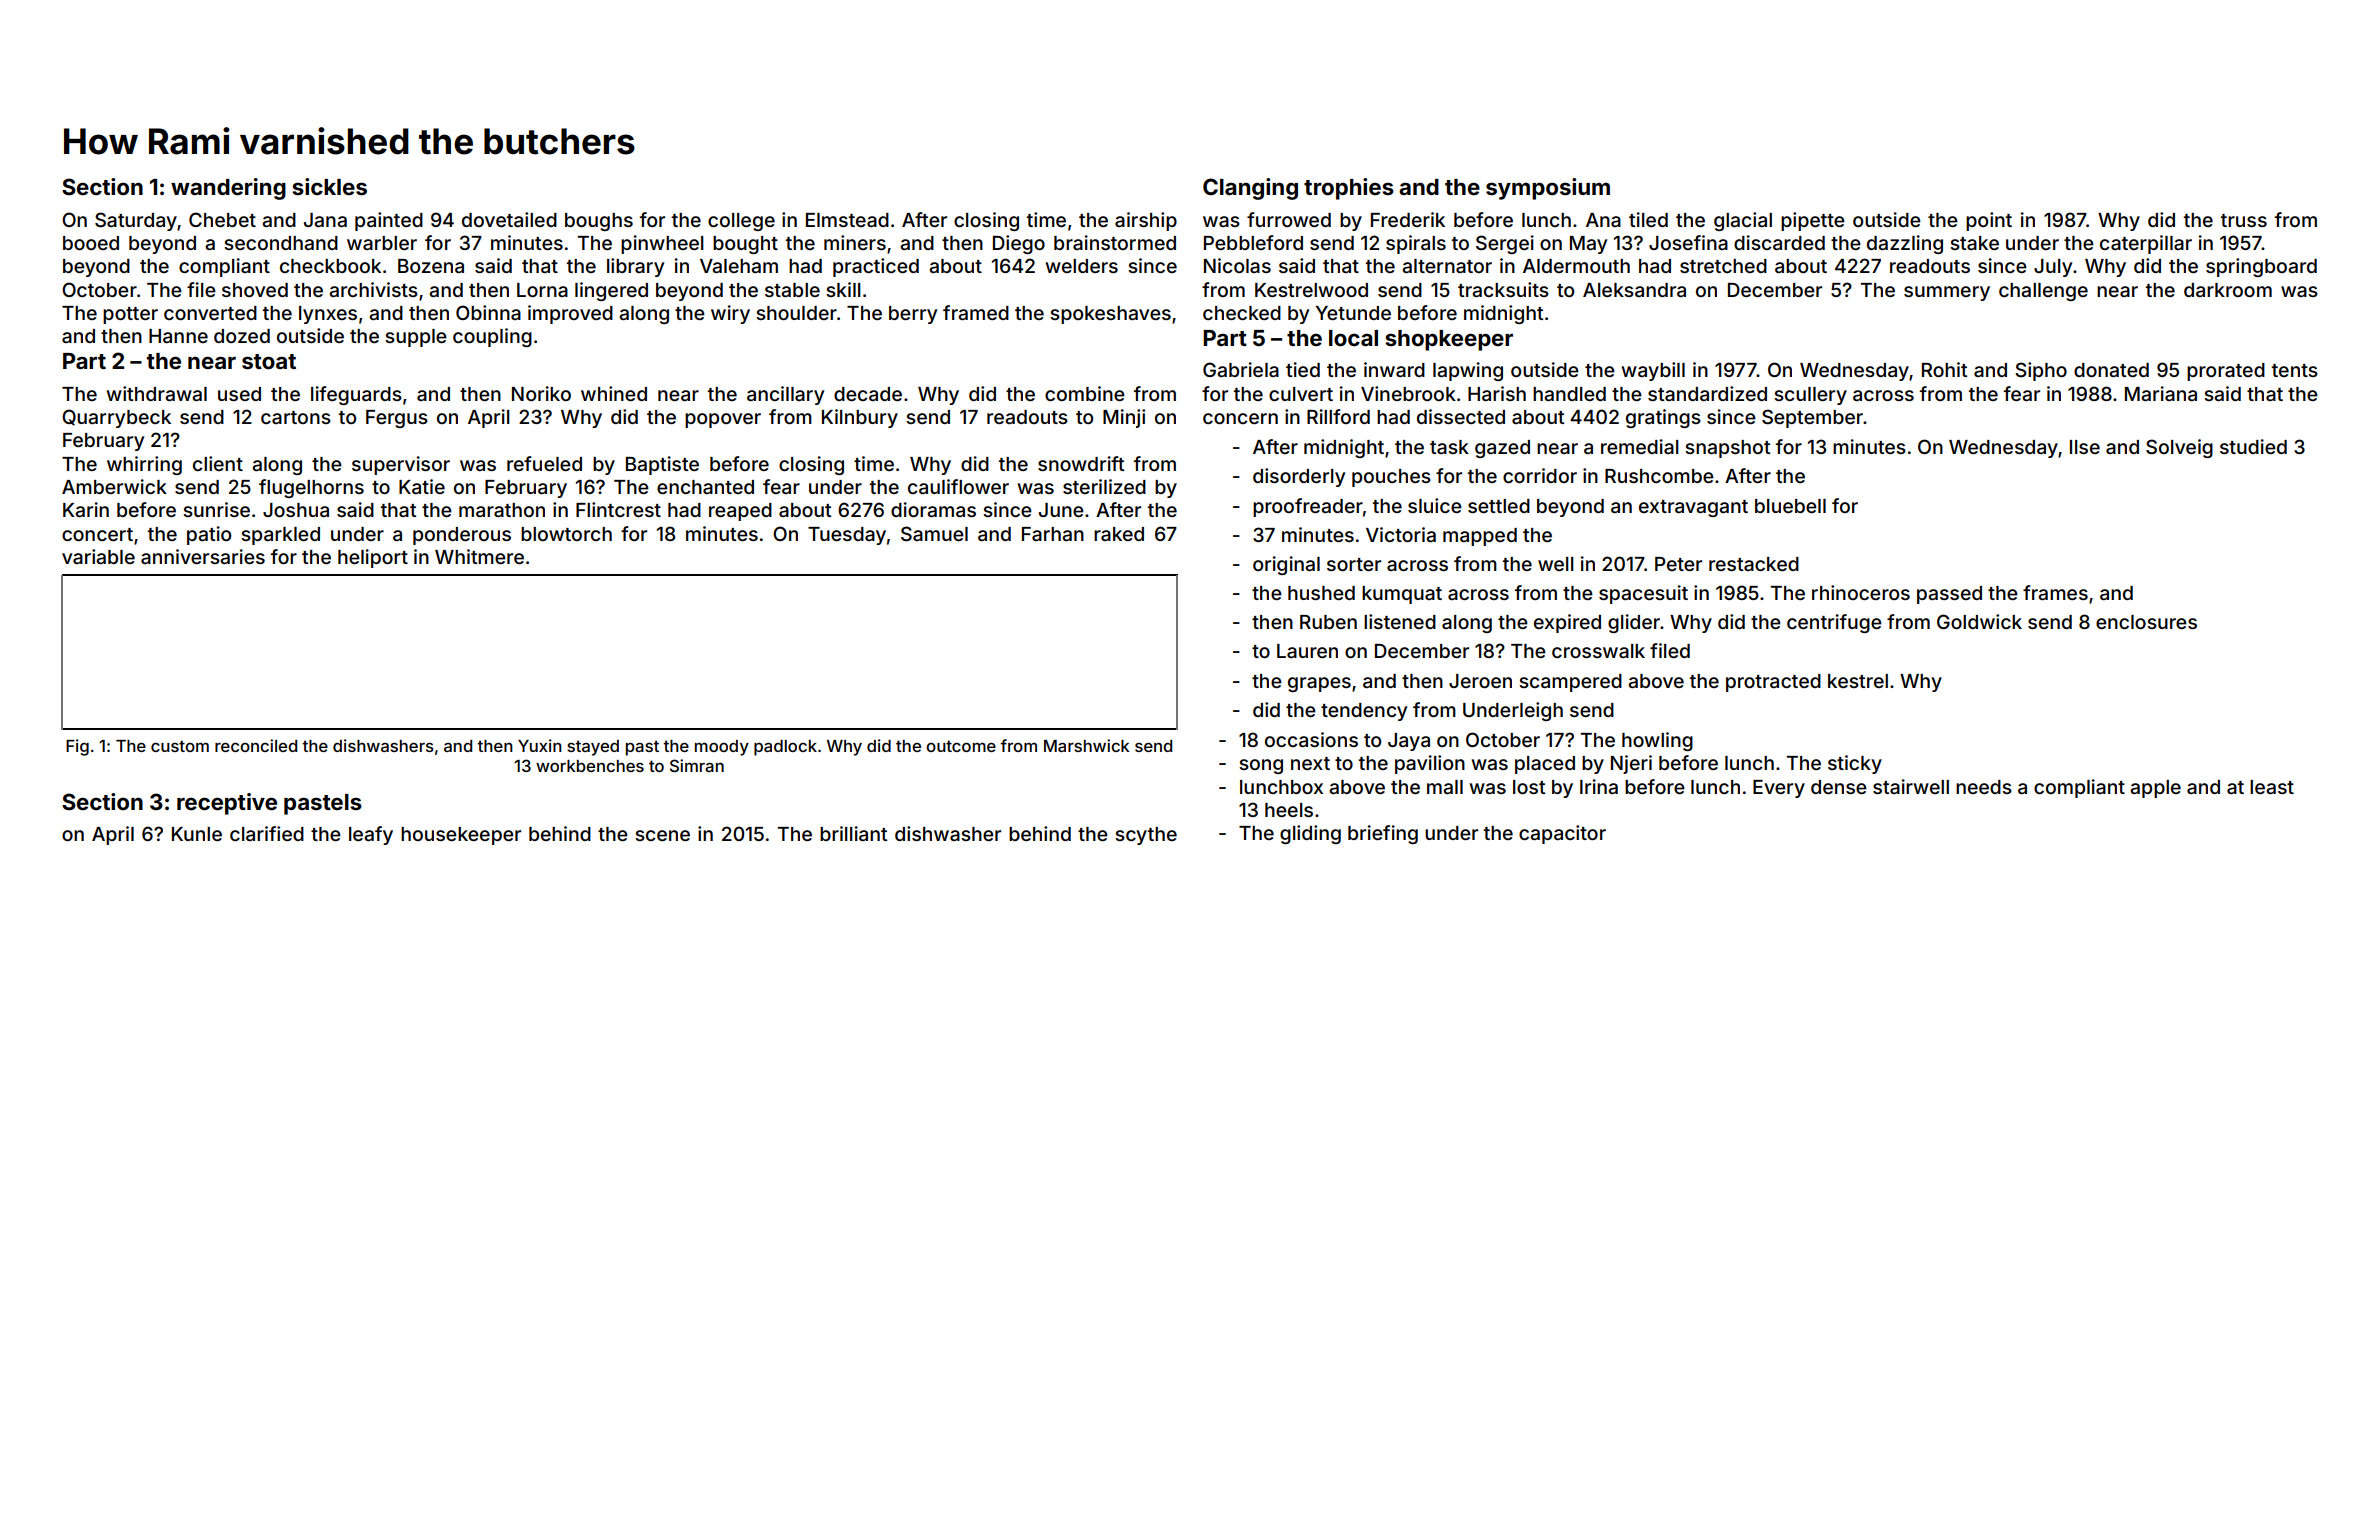 The height and width of the image is (1540, 2380). I want to click on Fig, so click(77, 747).
